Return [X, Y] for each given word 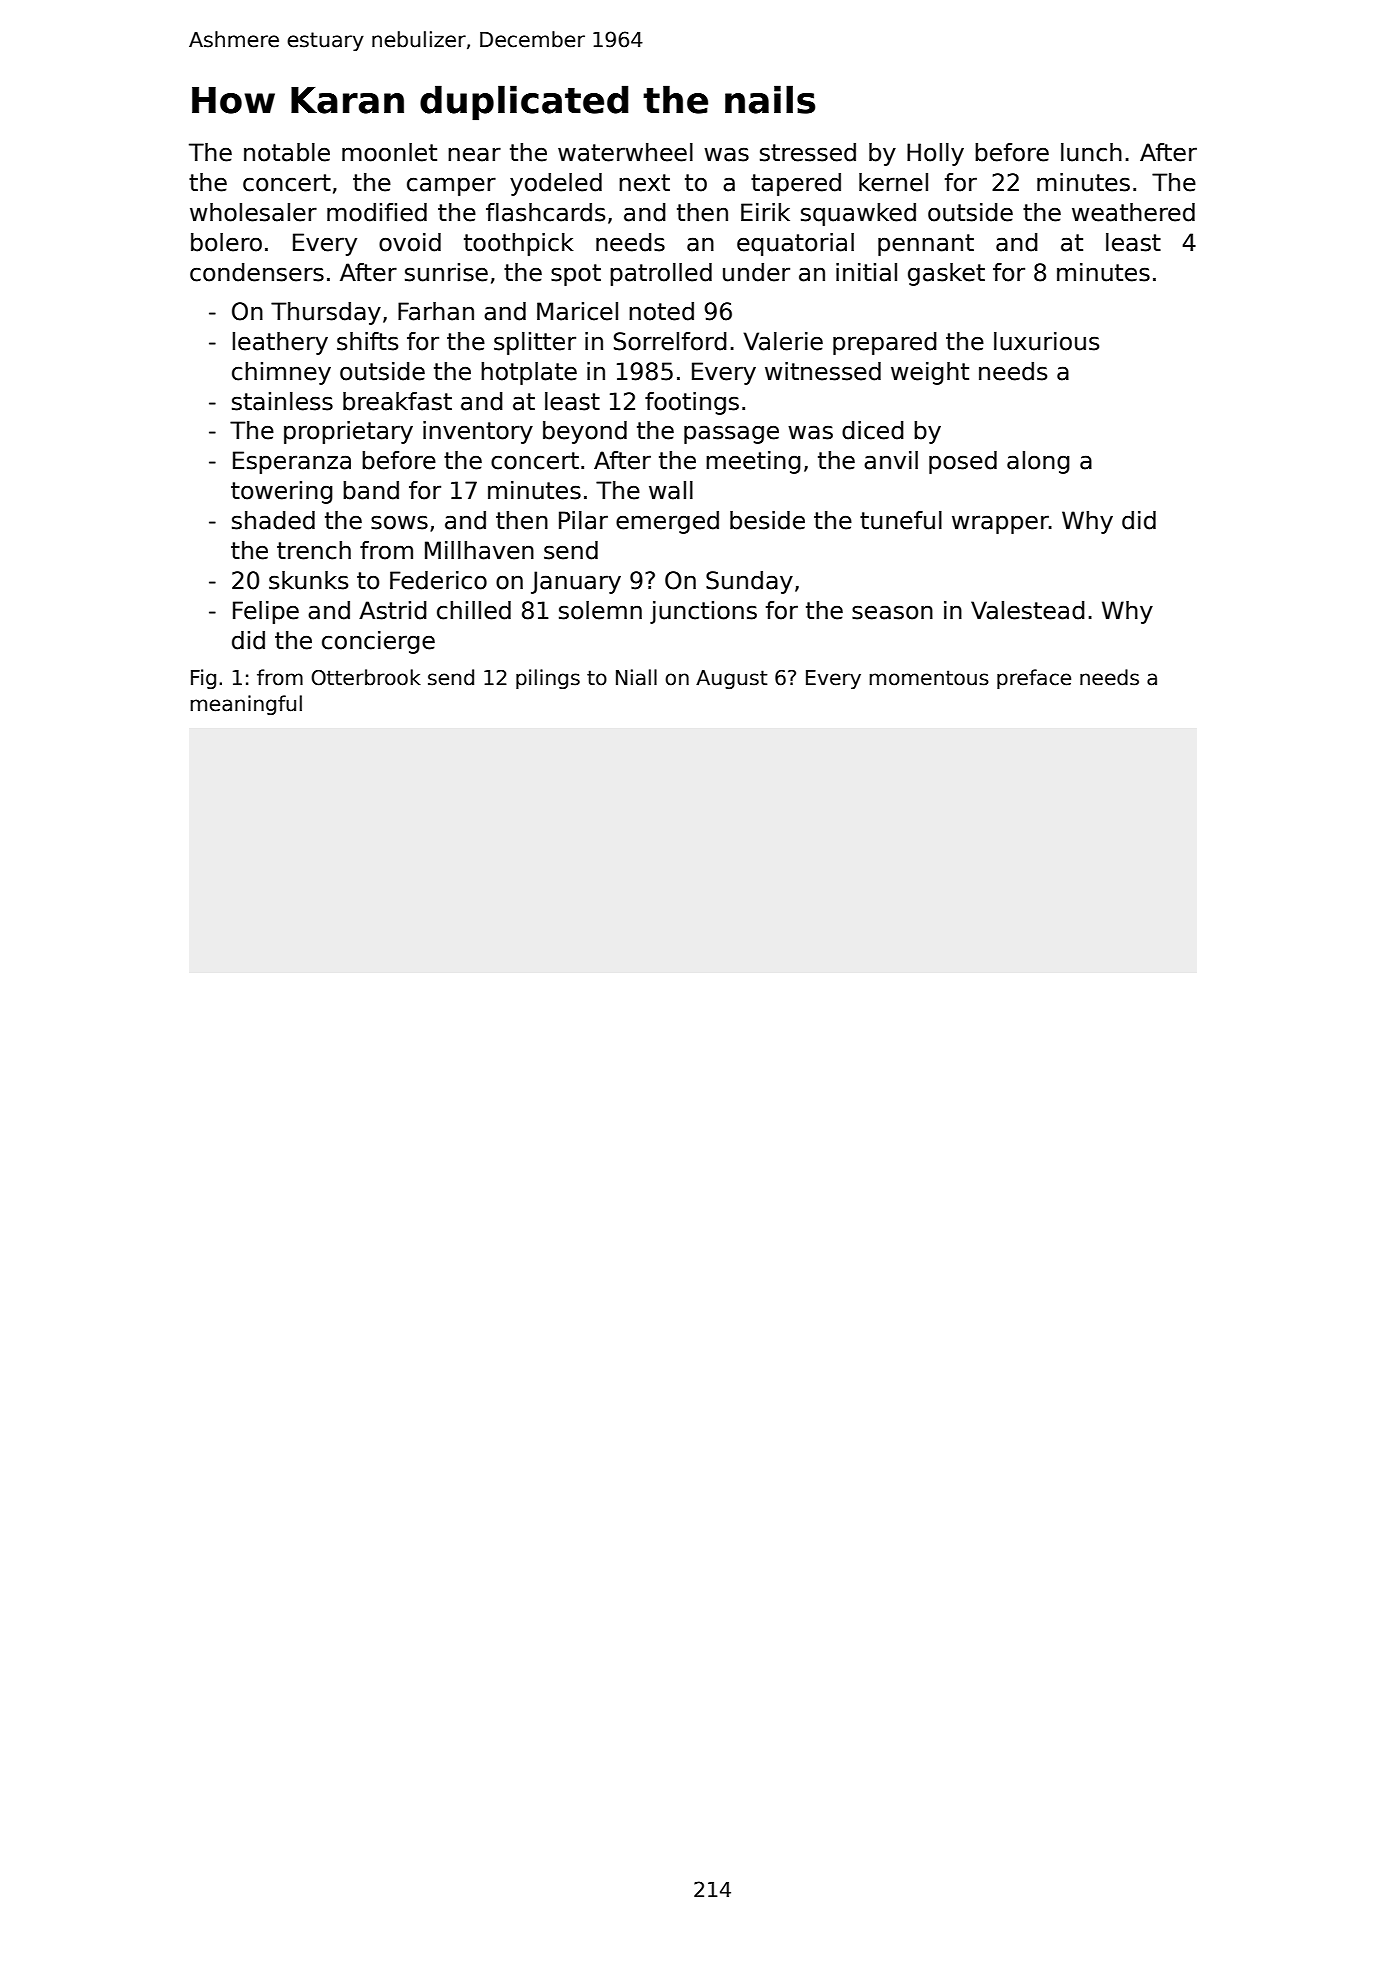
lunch [1091, 152]
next [644, 183]
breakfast [397, 401]
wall [671, 490]
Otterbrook [366, 677]
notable [287, 152]
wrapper [1000, 524]
